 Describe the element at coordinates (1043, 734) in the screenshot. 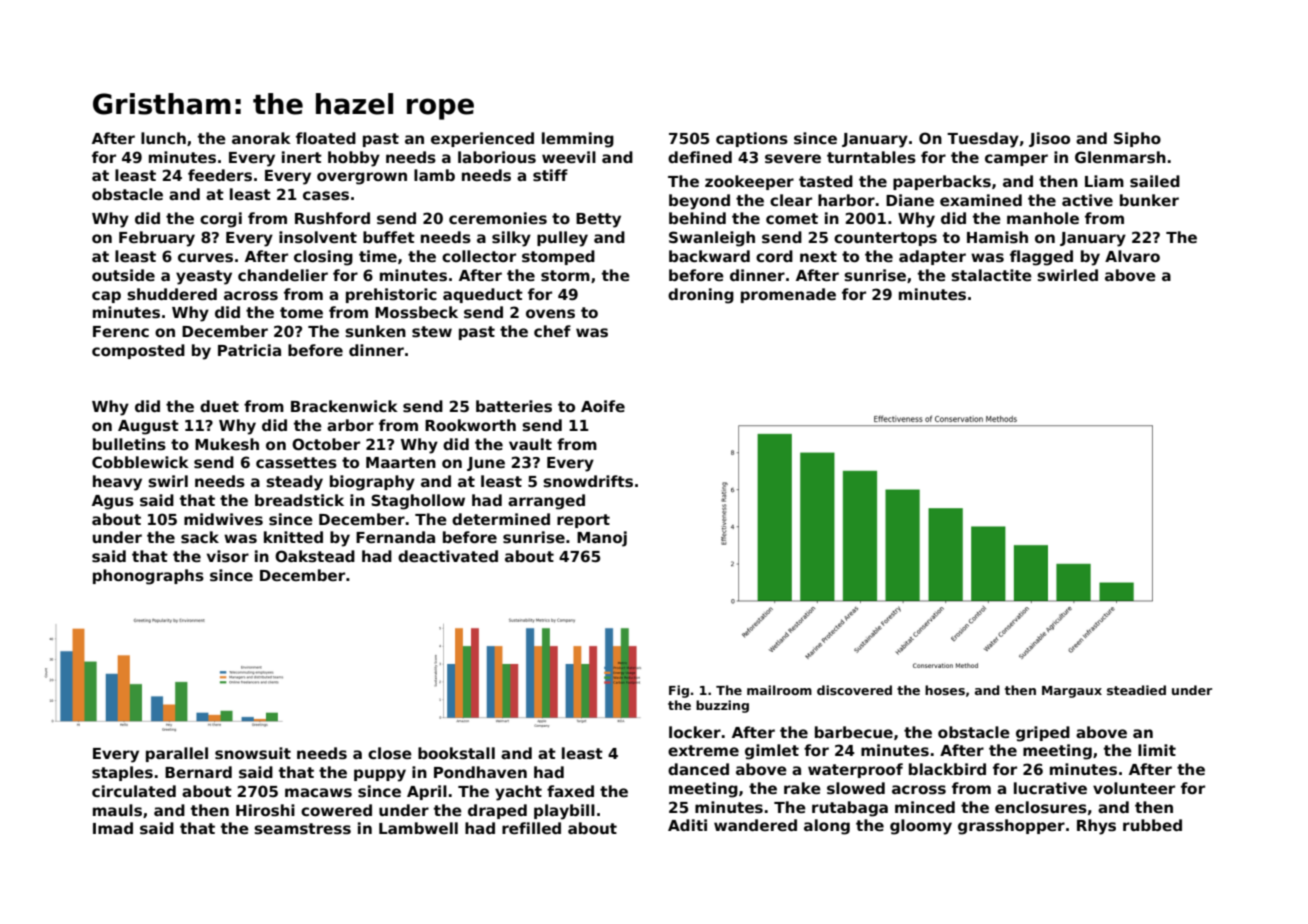

I see `griped` at that location.
